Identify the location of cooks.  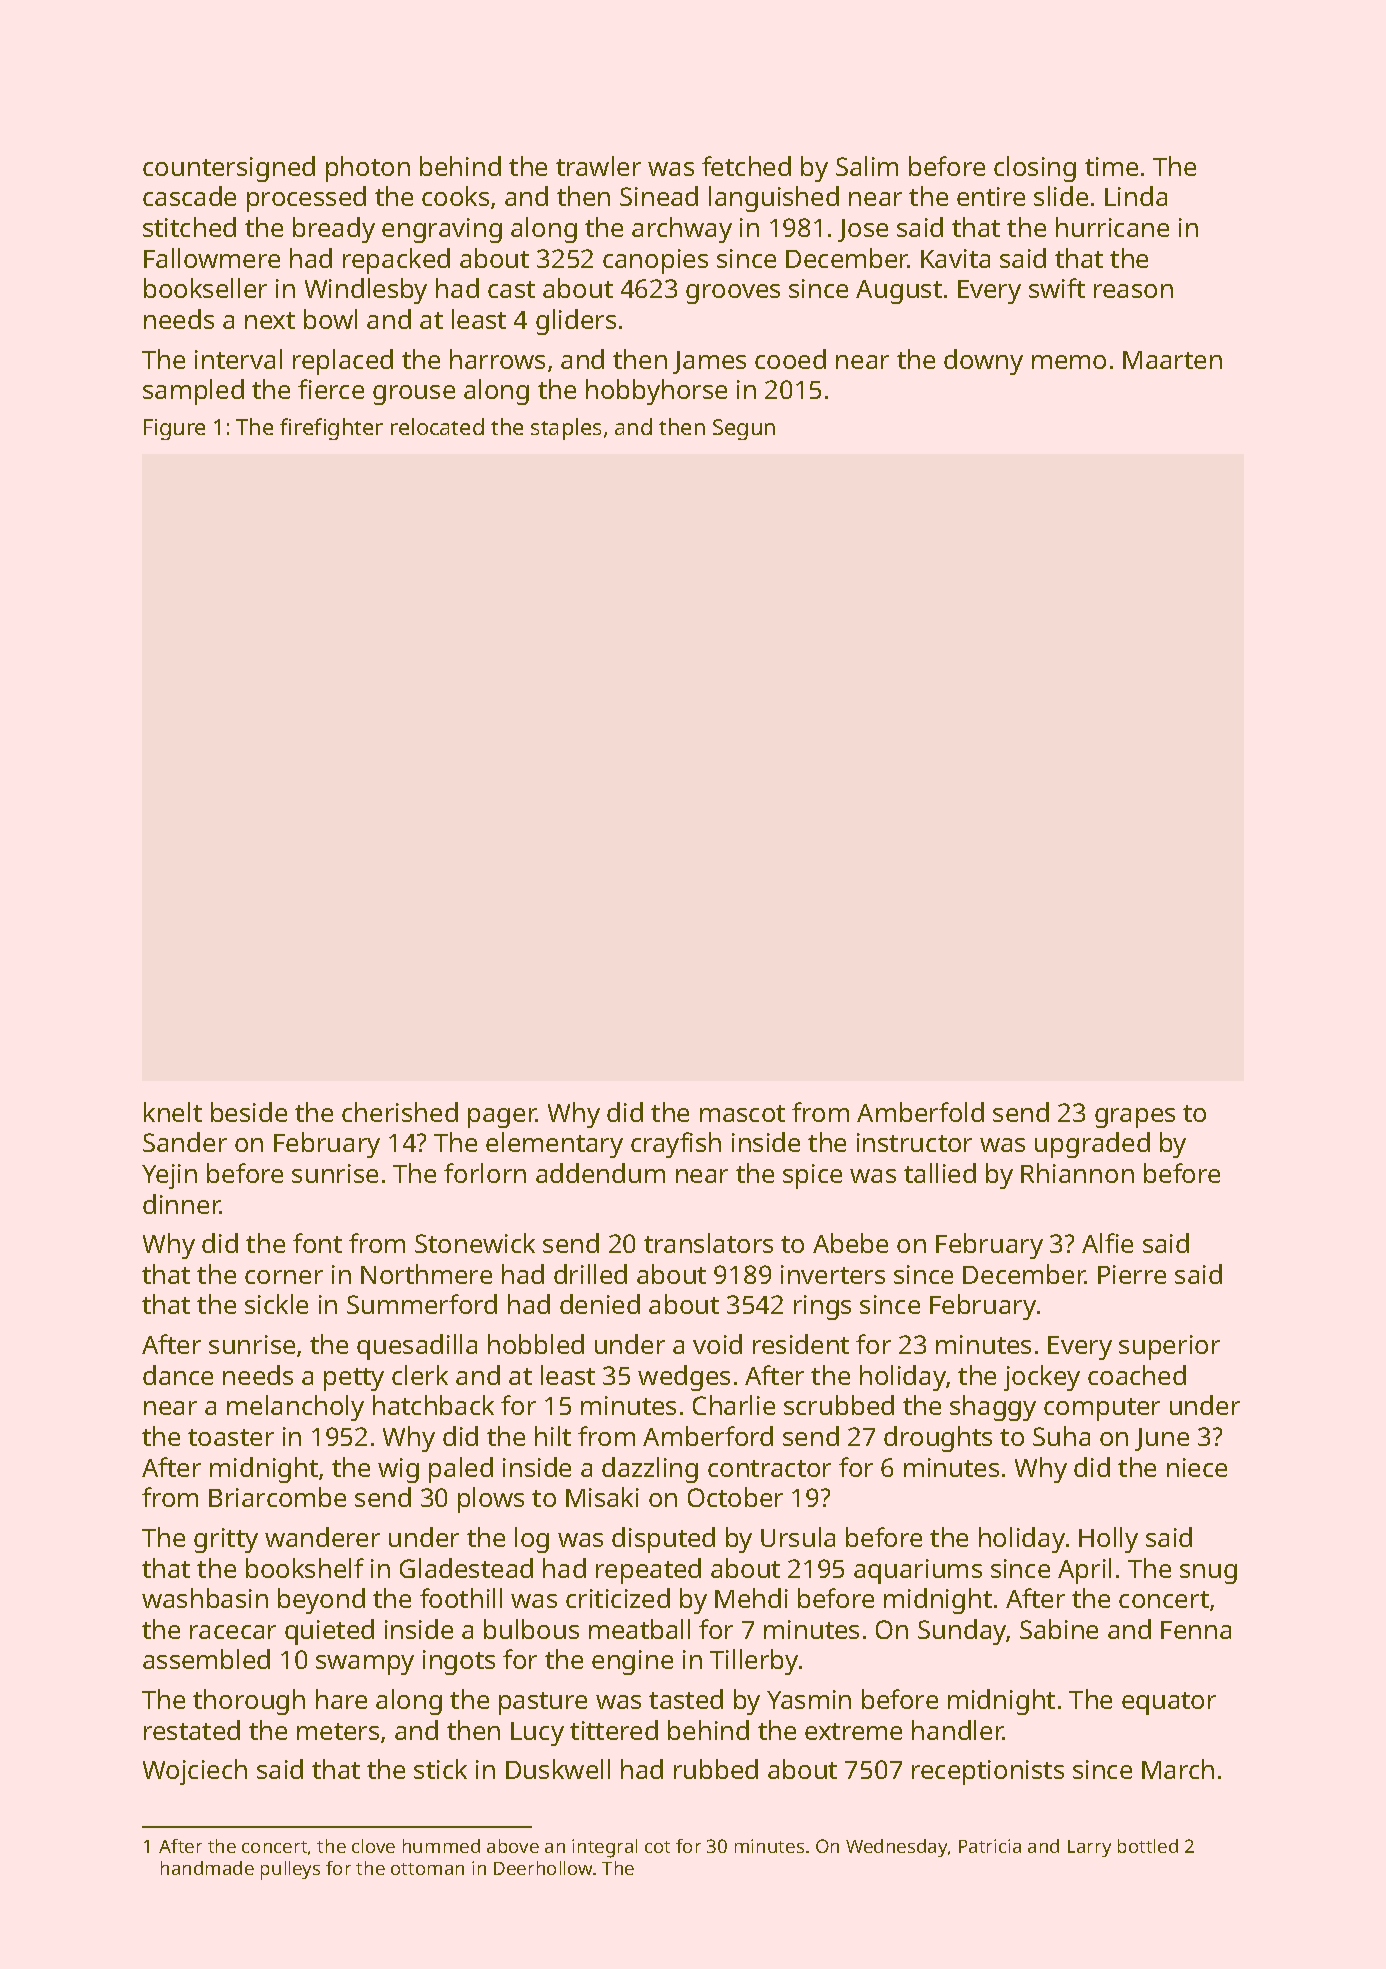
(455, 196).
